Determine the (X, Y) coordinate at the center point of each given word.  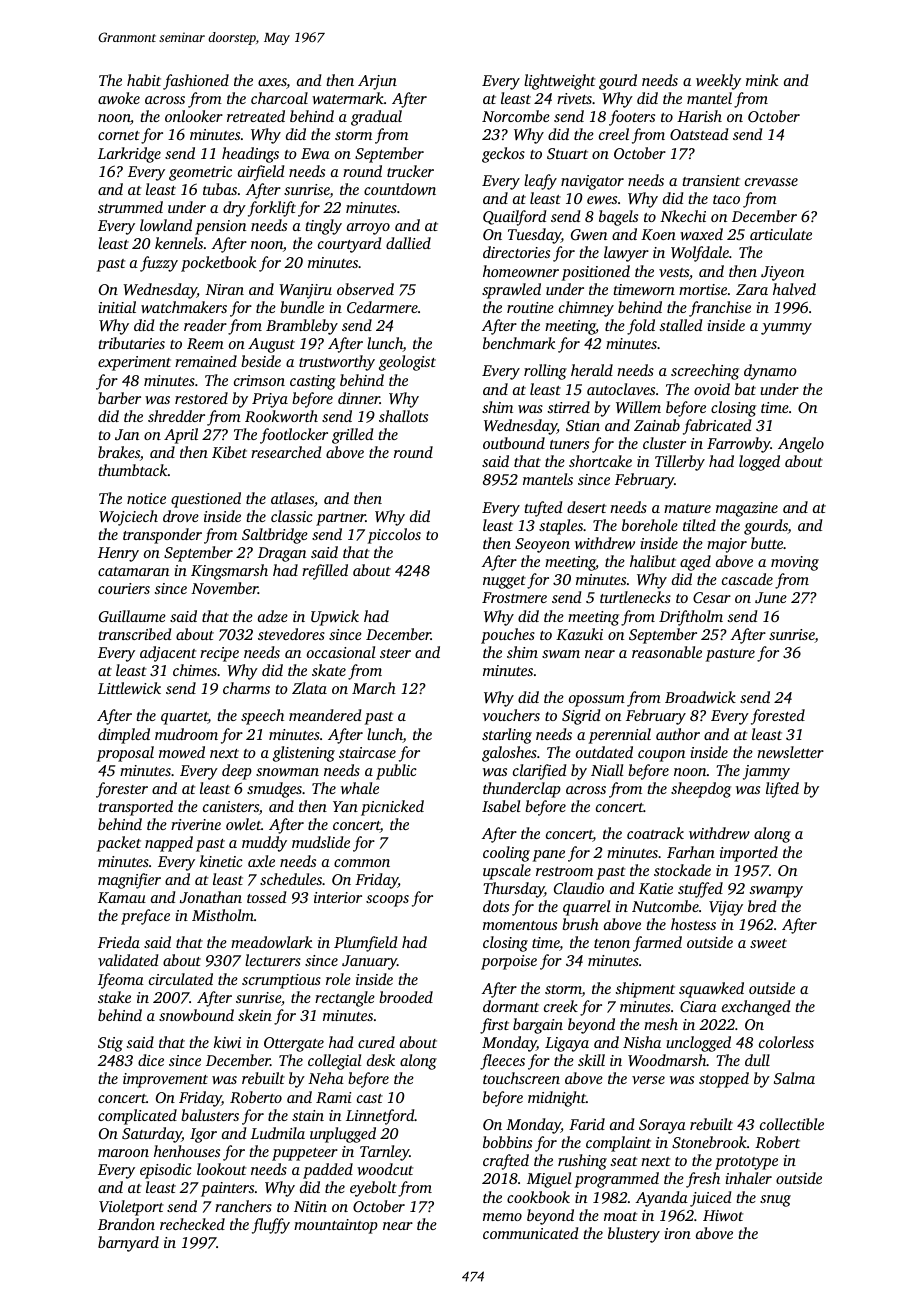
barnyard (128, 1244)
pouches (508, 636)
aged (695, 563)
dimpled (124, 736)
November (224, 588)
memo (502, 1217)
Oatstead (699, 134)
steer (395, 653)
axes (272, 83)
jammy (766, 772)
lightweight (559, 82)
